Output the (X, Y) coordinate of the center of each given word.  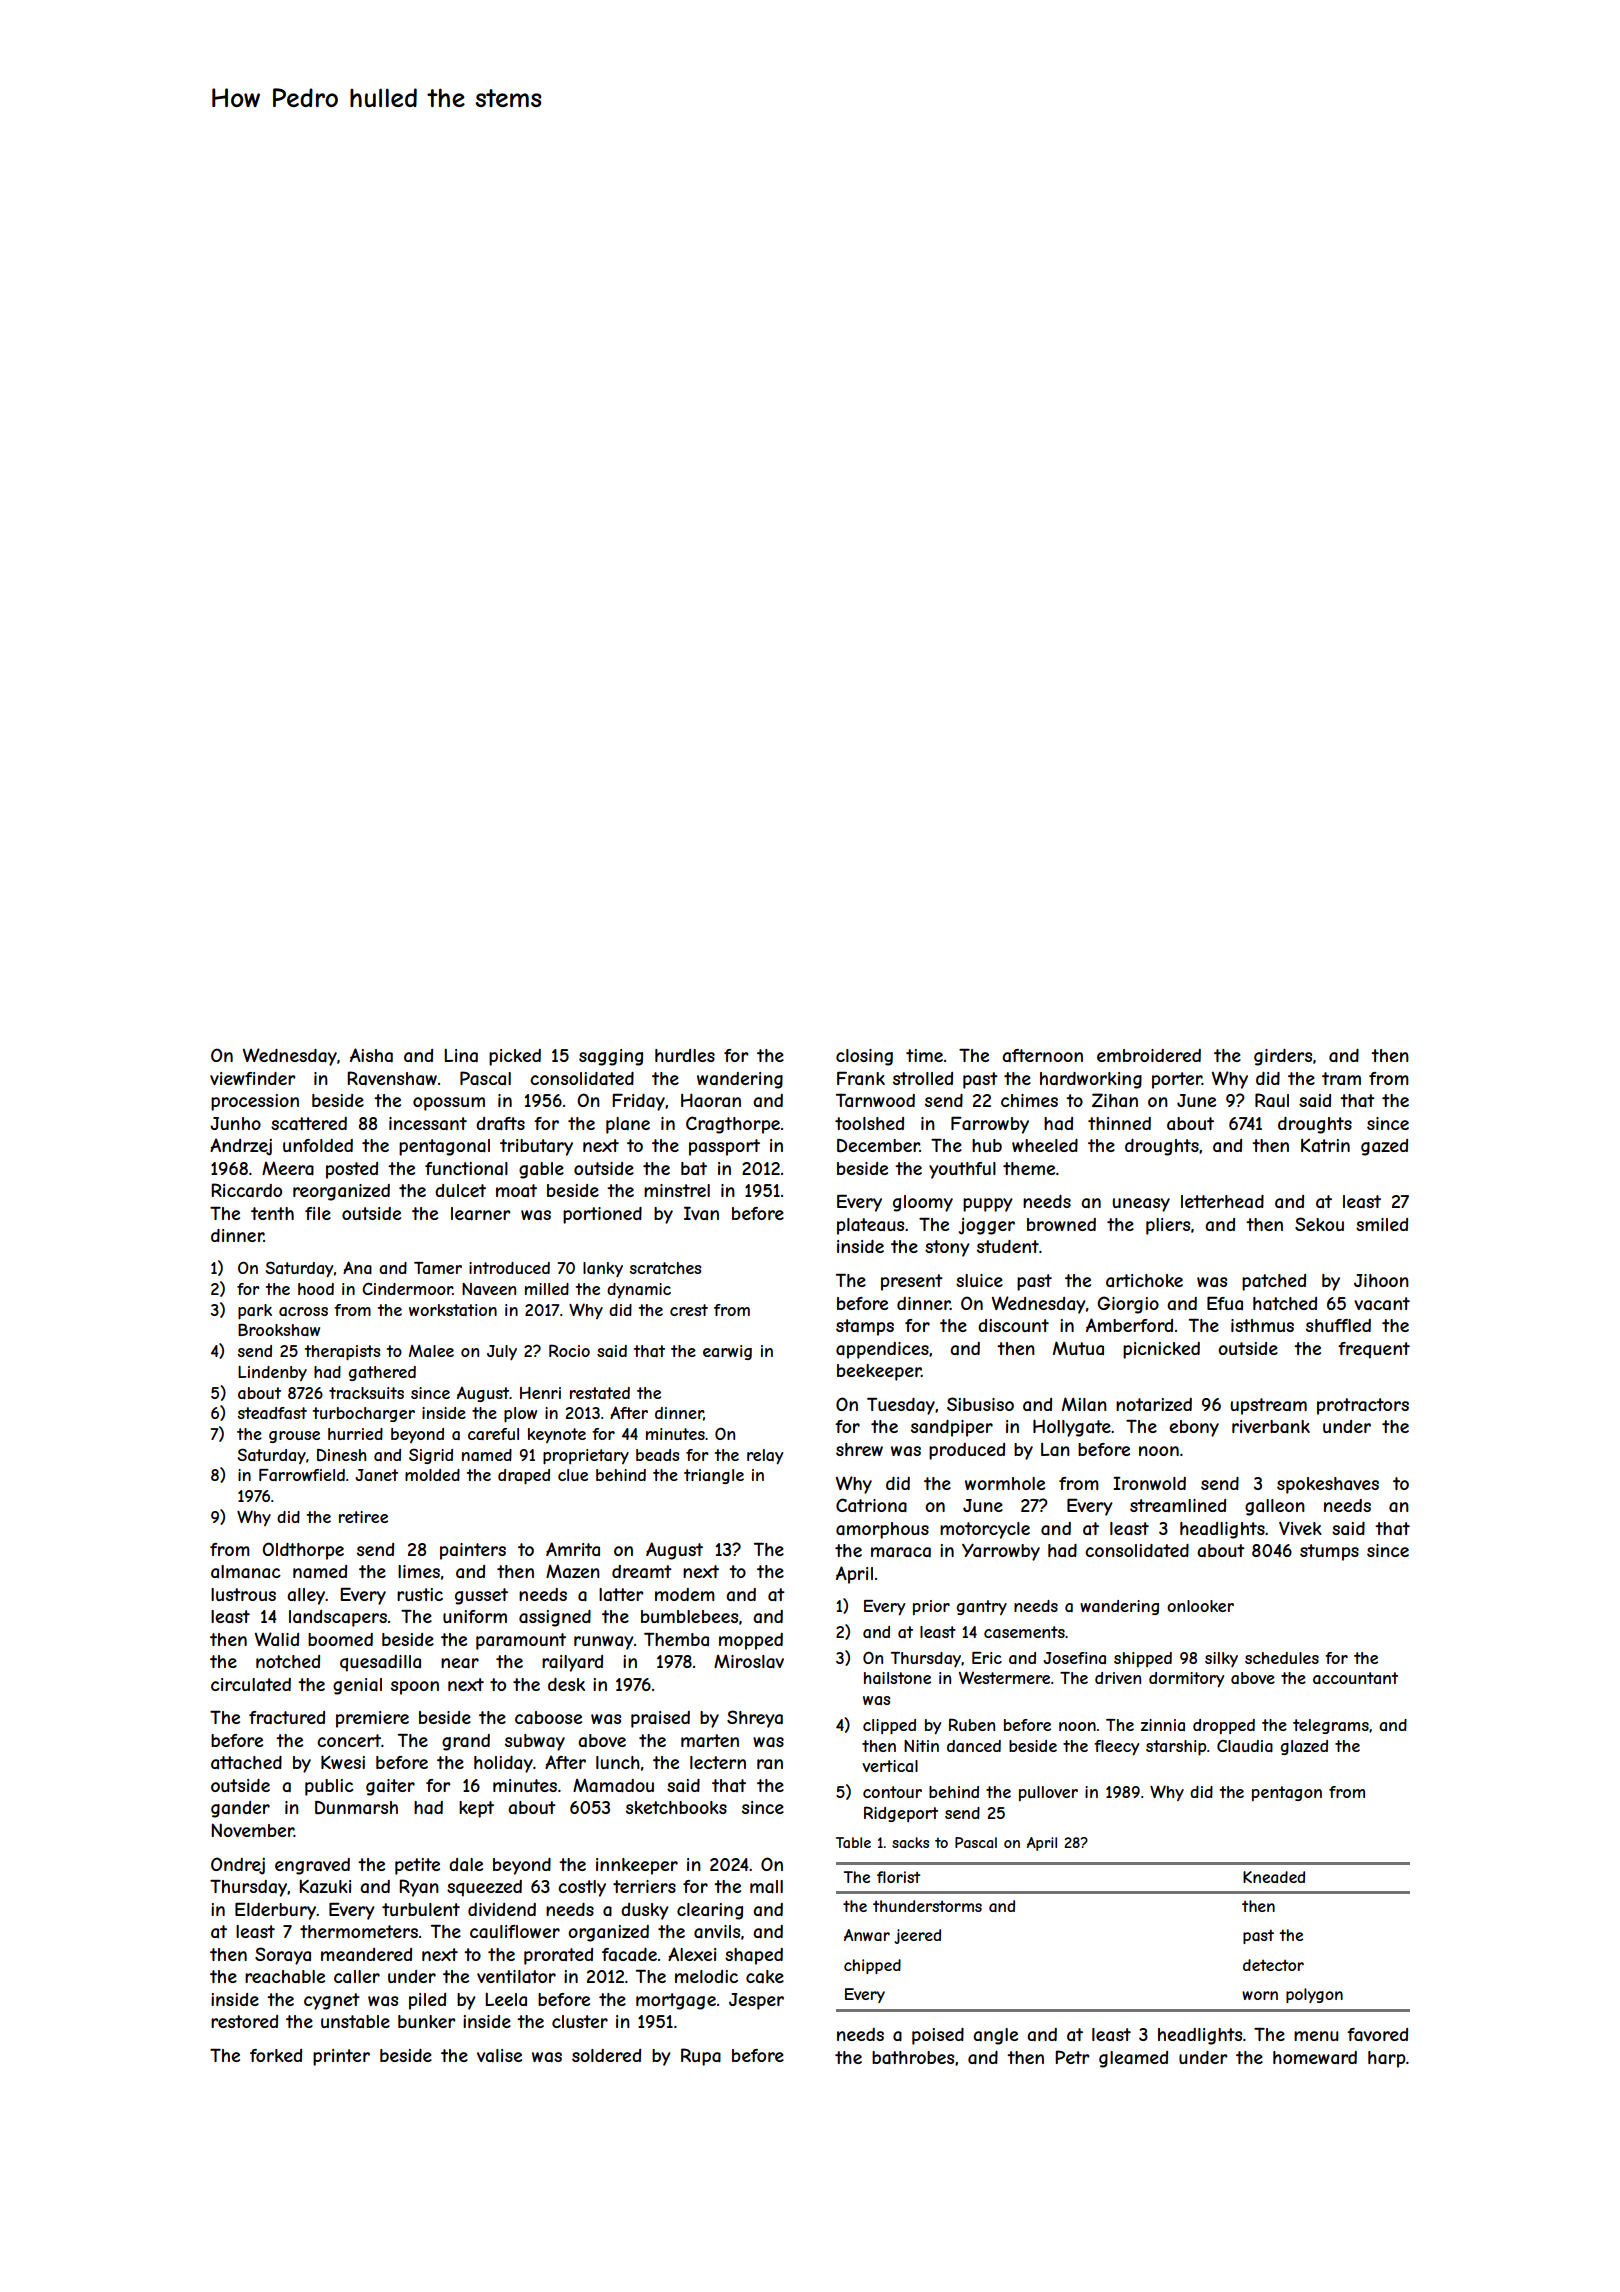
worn (1260, 1995)
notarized (1154, 1404)
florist (898, 1877)
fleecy (1116, 1748)
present (912, 1282)
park (255, 1311)
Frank (861, 1078)
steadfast (272, 1413)
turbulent (421, 1909)
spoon (415, 1688)
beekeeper (879, 1372)
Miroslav (749, 1661)
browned (1061, 1224)
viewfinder (253, 1078)
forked (276, 2055)
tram (1341, 1078)
